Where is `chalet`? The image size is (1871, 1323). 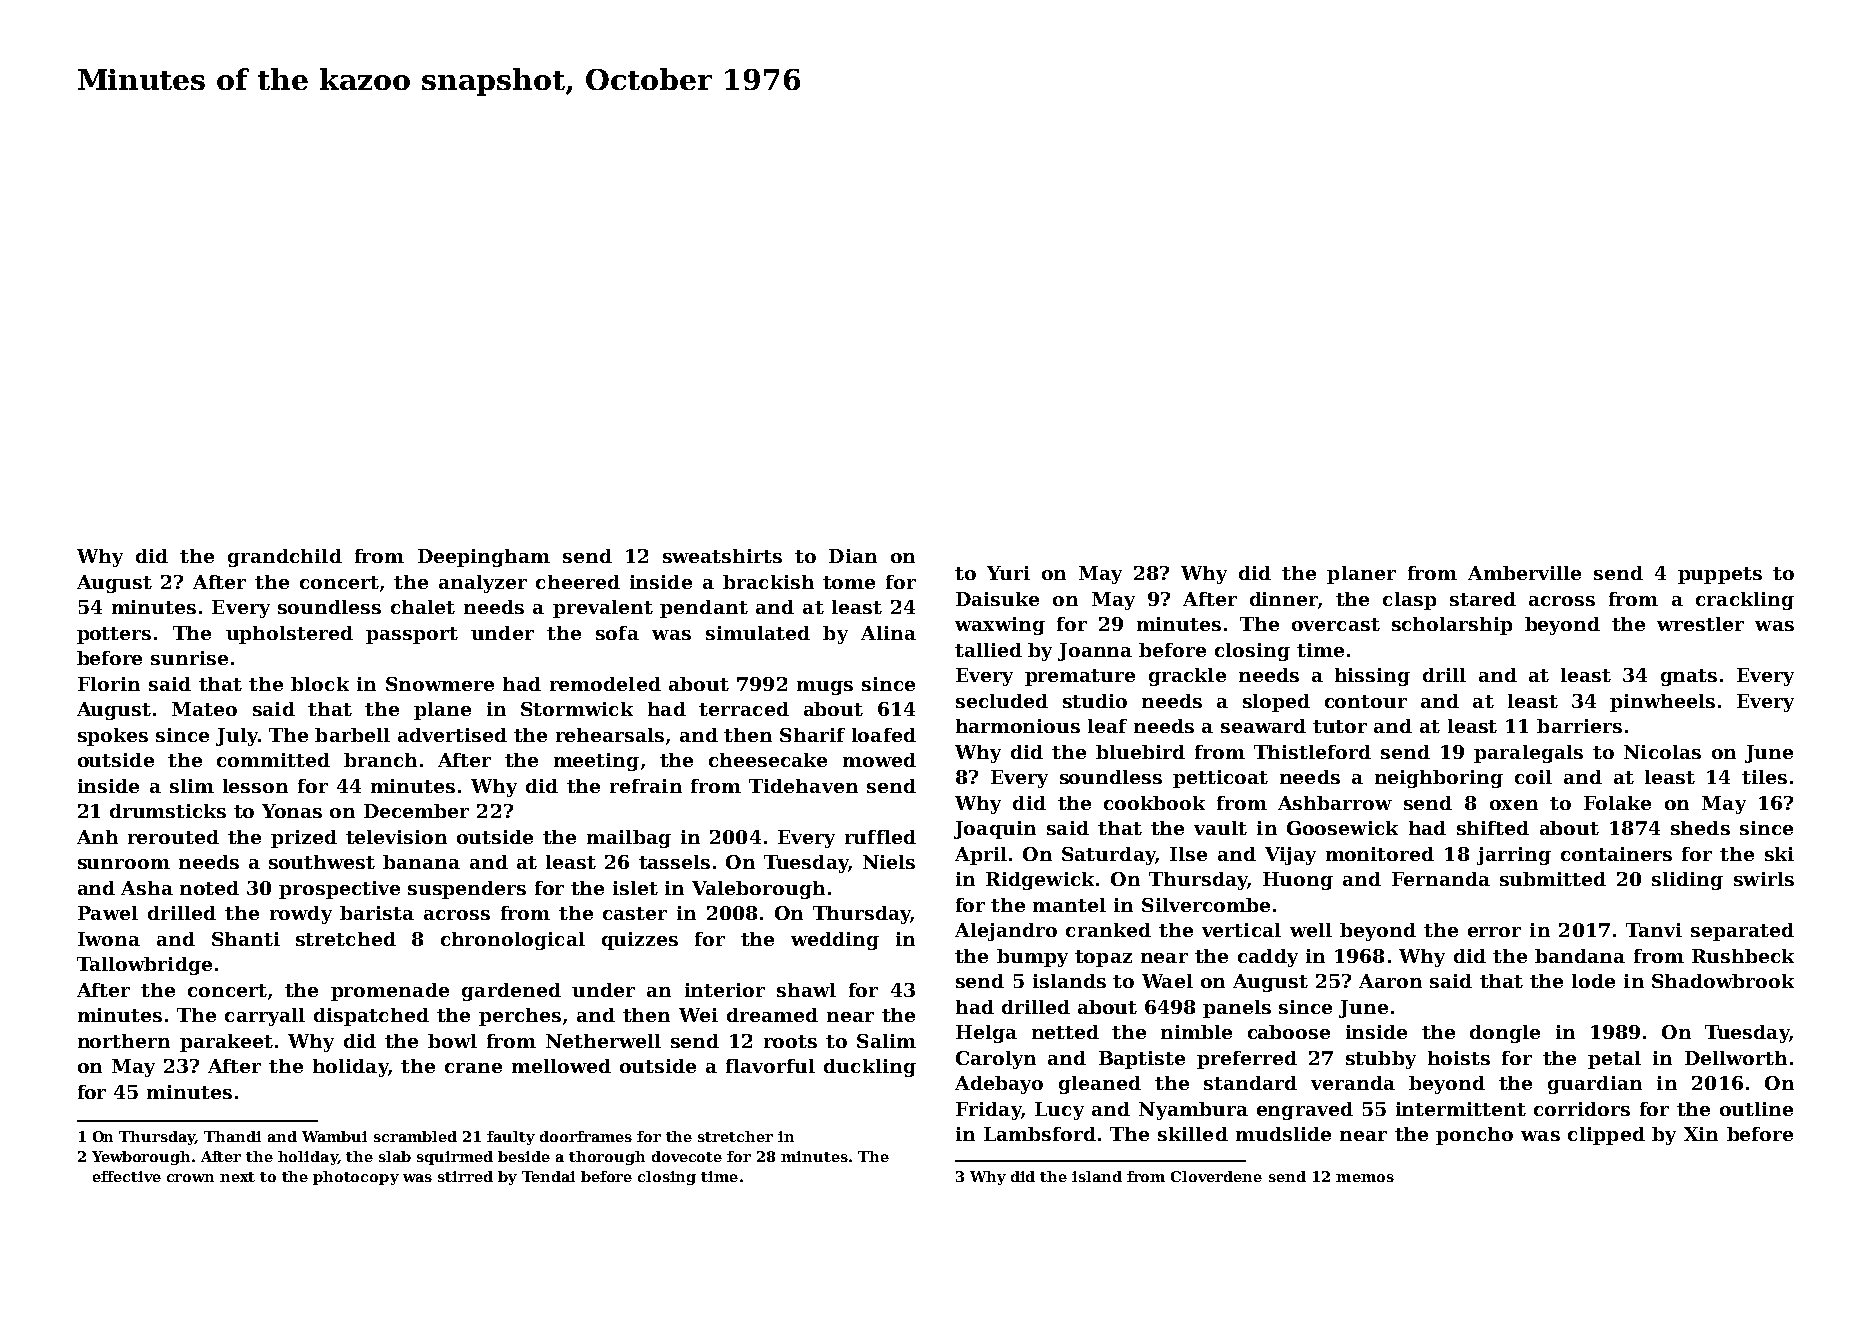
chalet is located at coordinates (423, 607).
